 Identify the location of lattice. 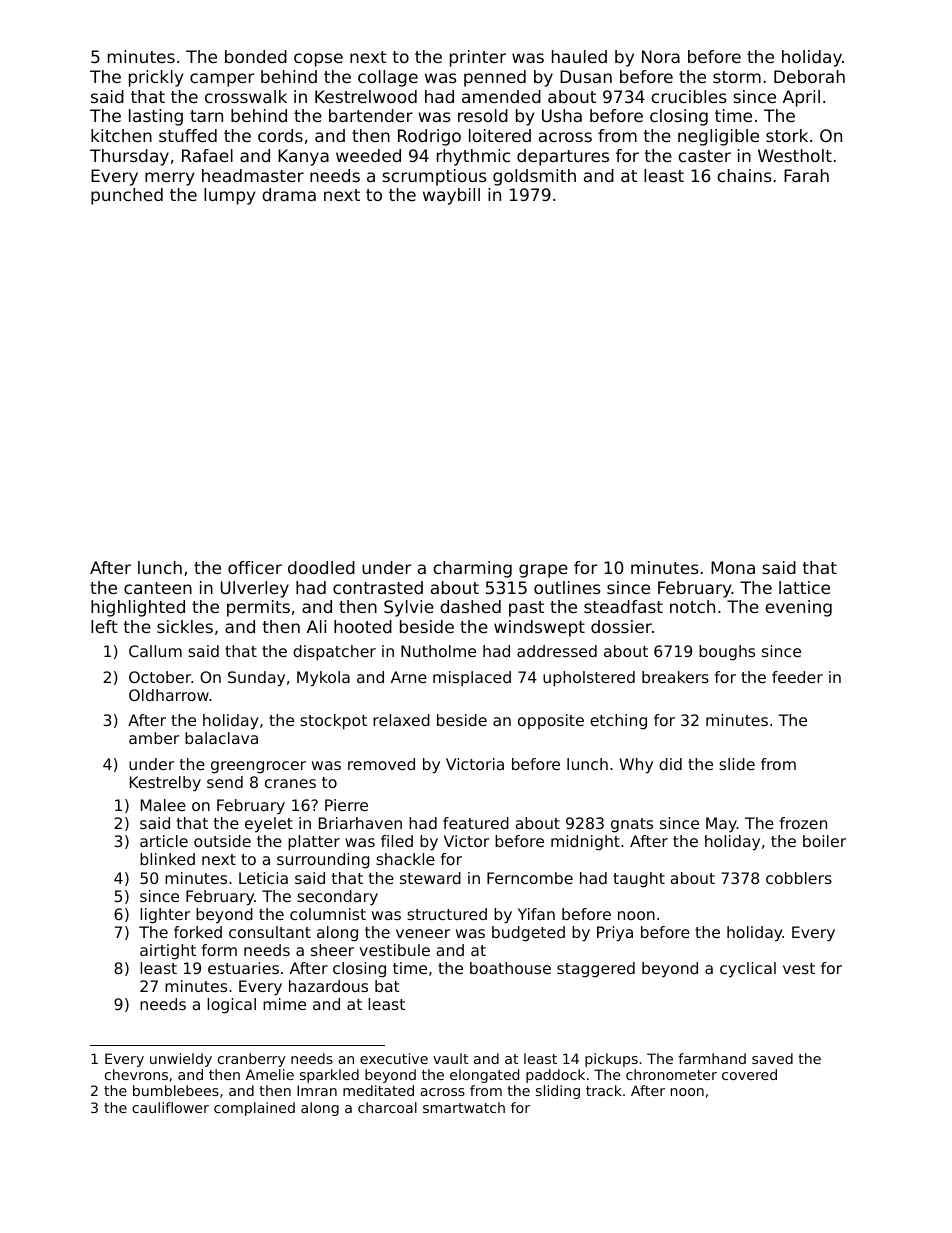
(804, 587).
